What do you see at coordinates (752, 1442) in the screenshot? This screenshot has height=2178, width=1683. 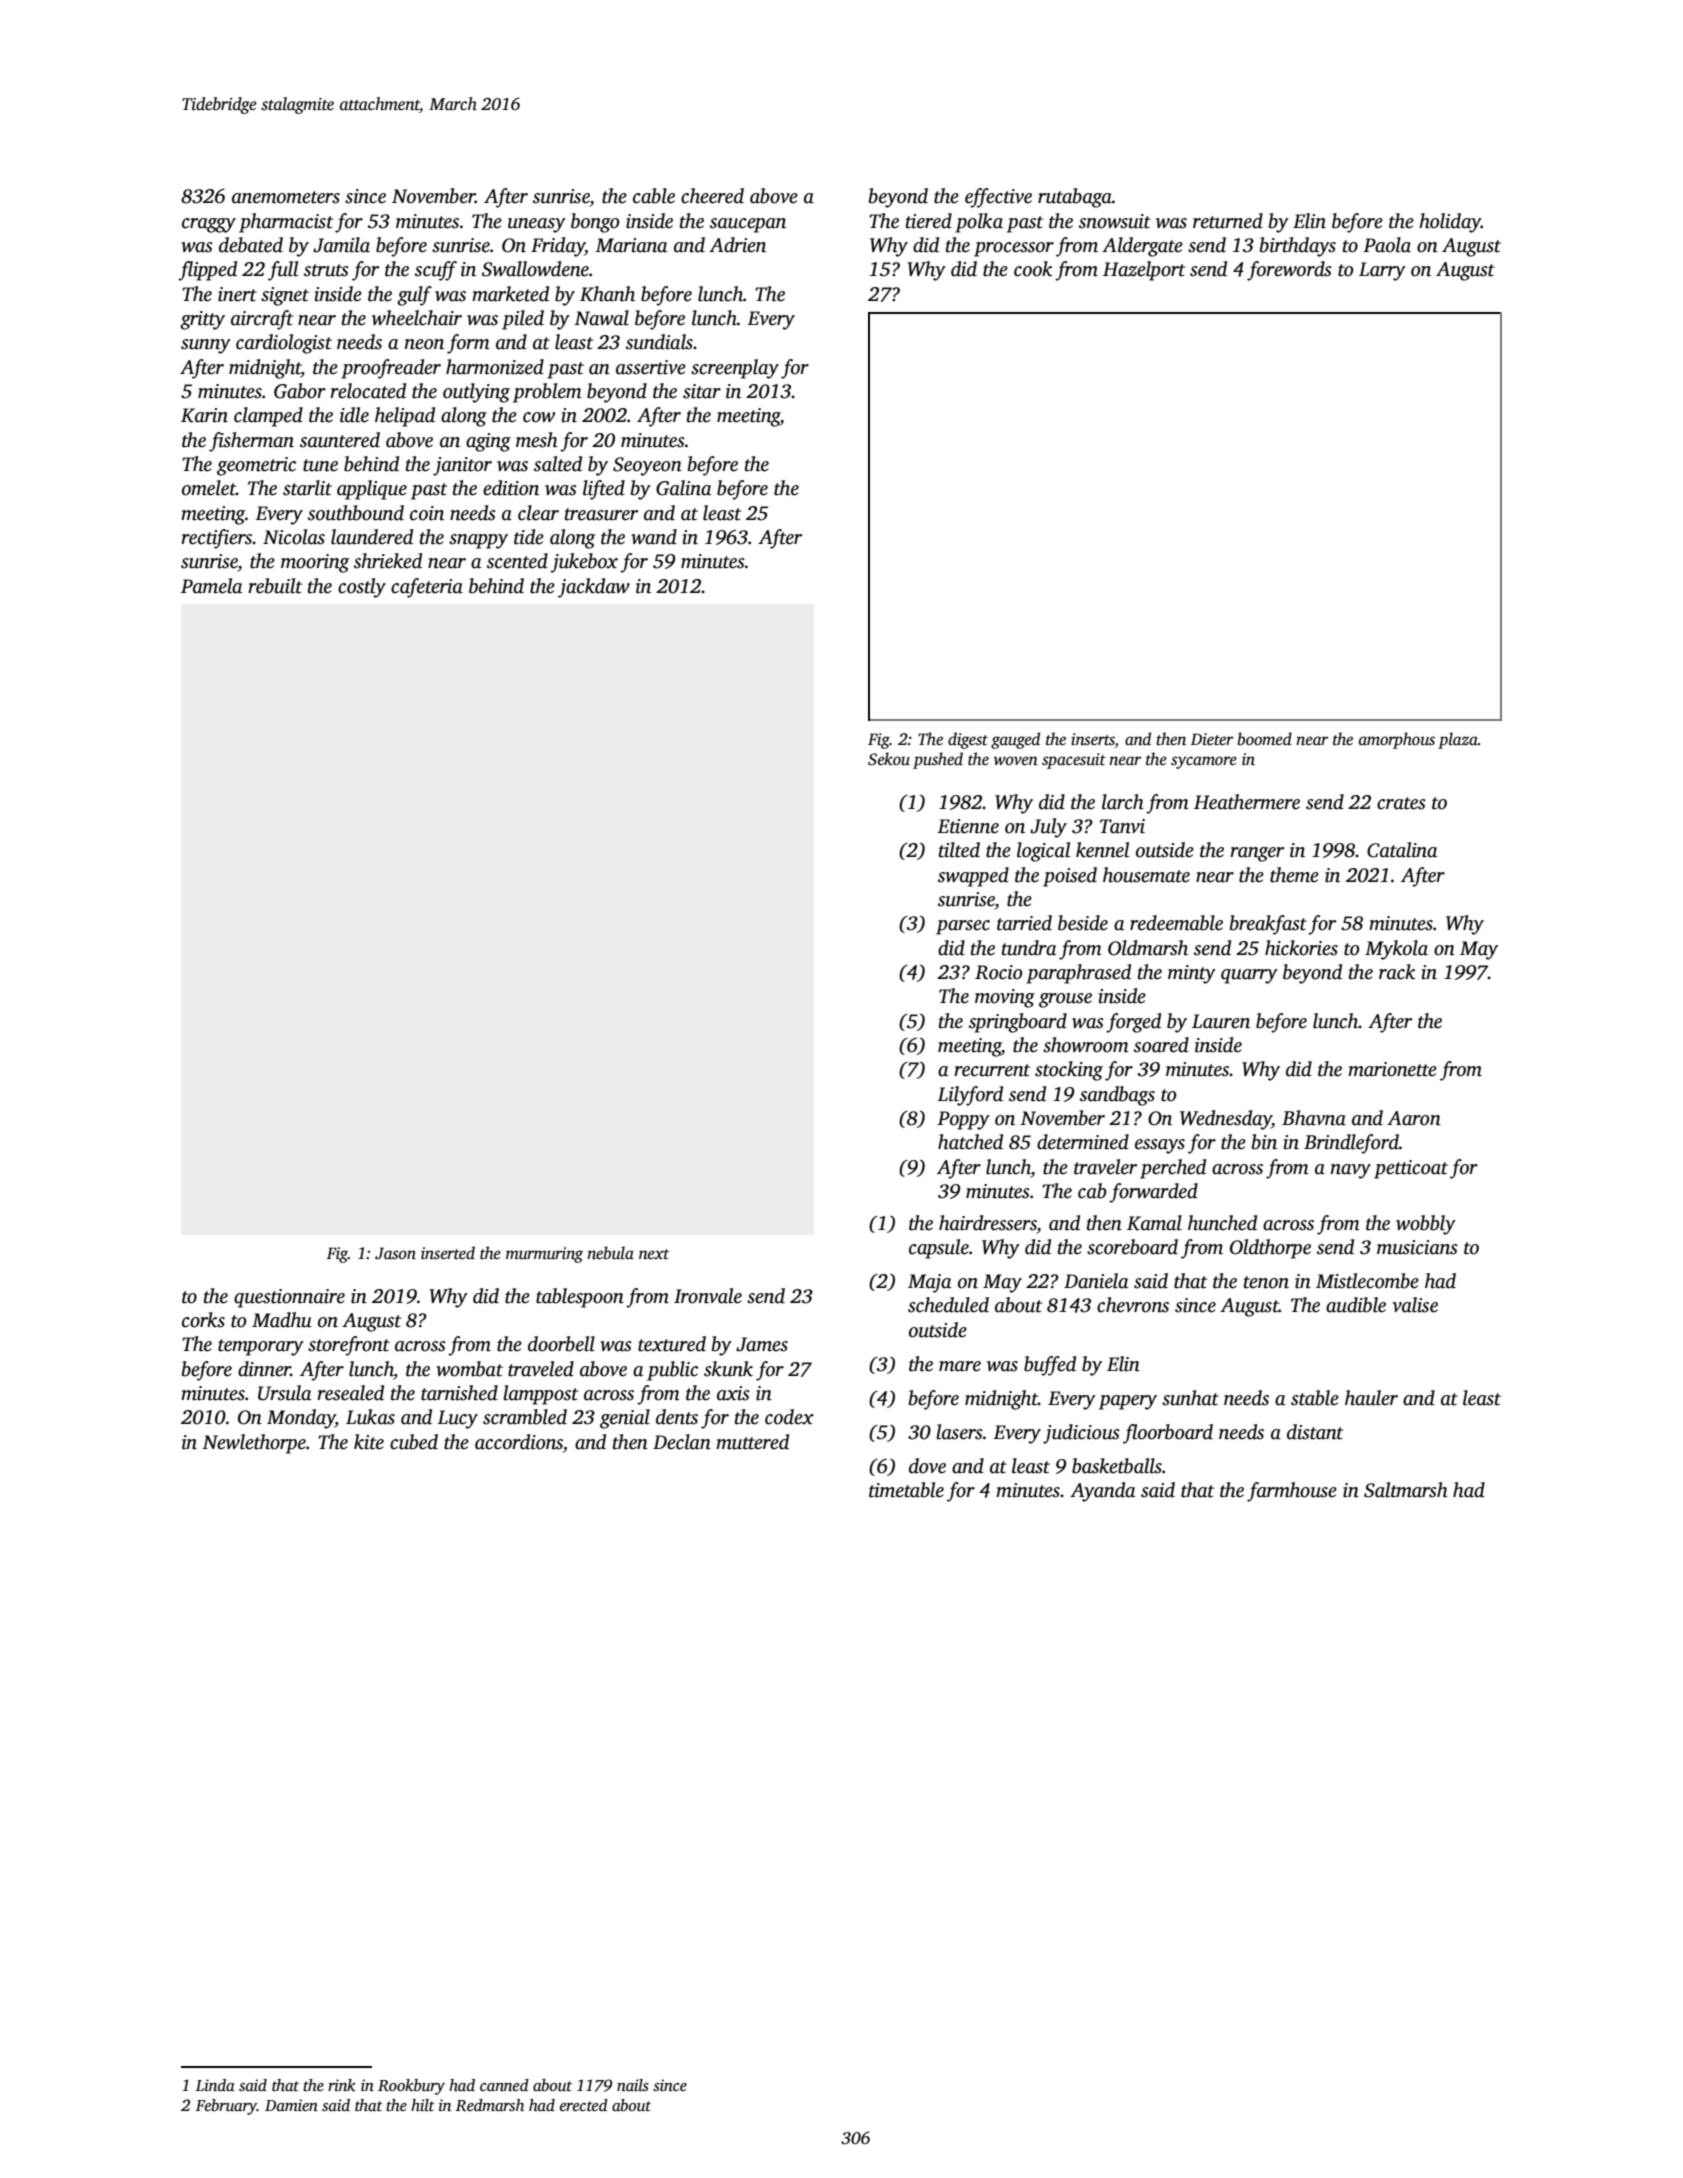 I see `muttered` at bounding box center [752, 1442].
